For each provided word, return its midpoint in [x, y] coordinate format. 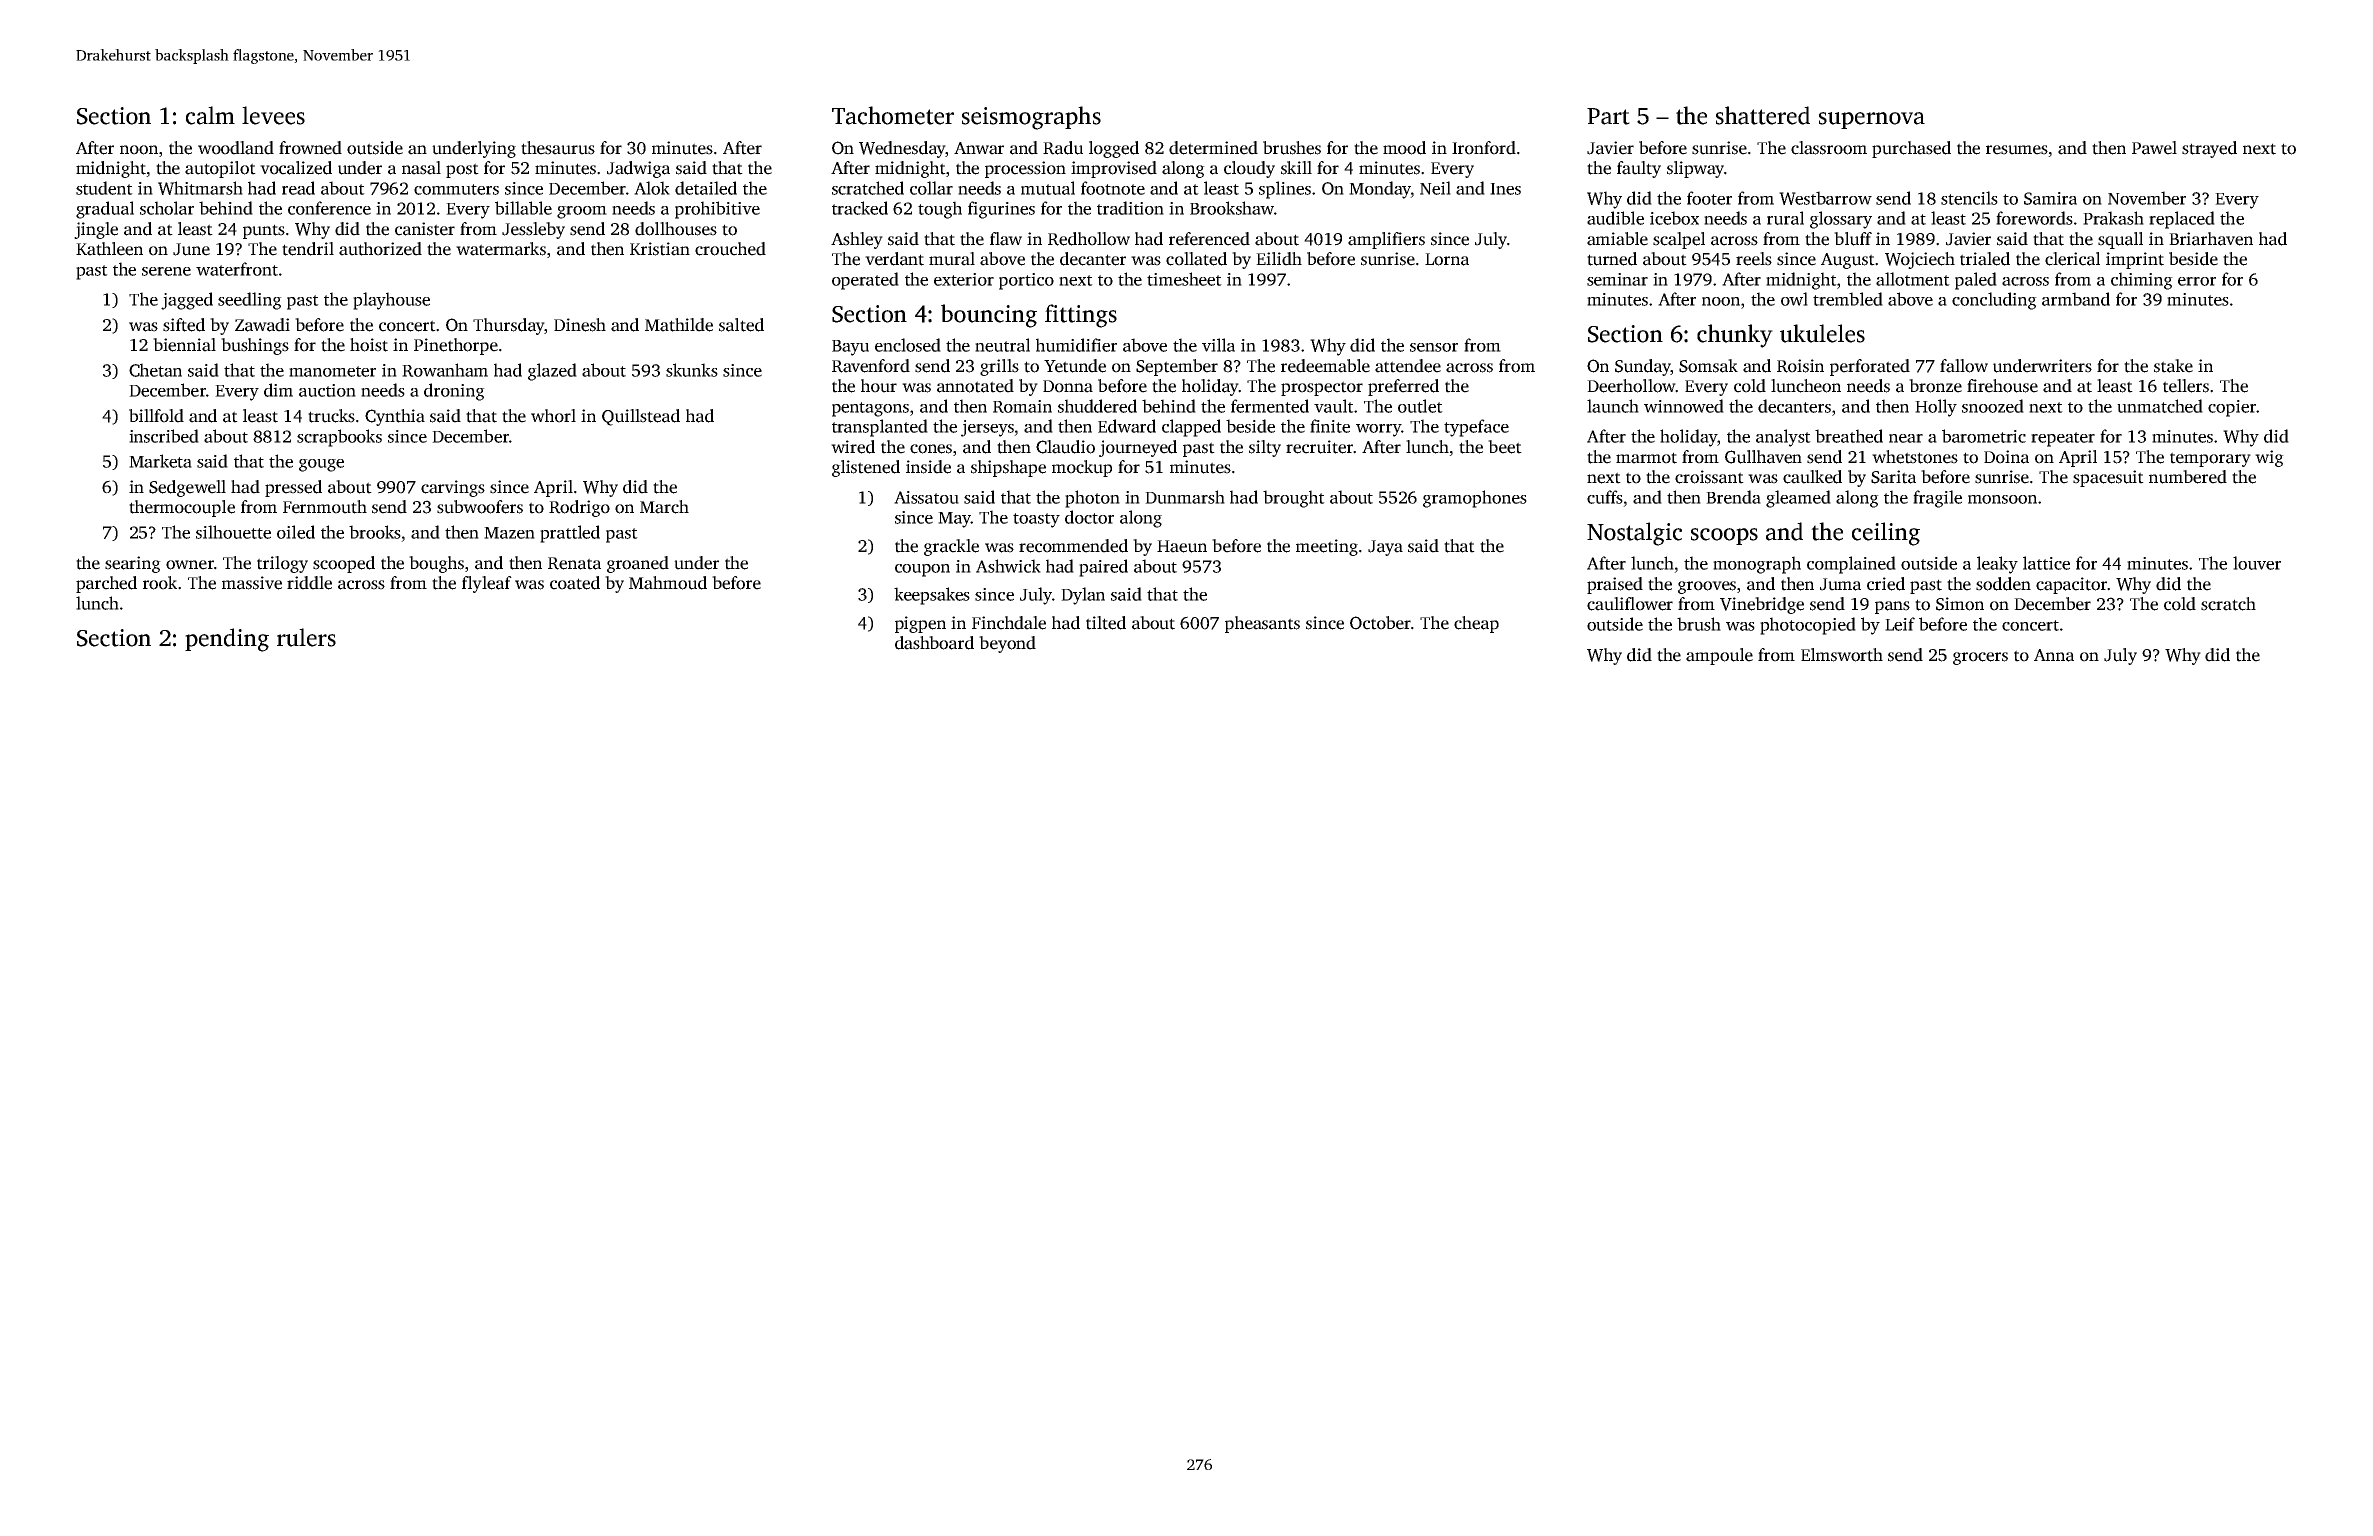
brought [1294, 499]
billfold [156, 416]
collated [1196, 259]
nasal [421, 168]
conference [329, 208]
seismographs [1031, 118]
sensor [1434, 347]
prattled [570, 534]
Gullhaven [1763, 457]
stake [2173, 366]
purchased [1911, 149]
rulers [306, 637]
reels [1754, 259]
